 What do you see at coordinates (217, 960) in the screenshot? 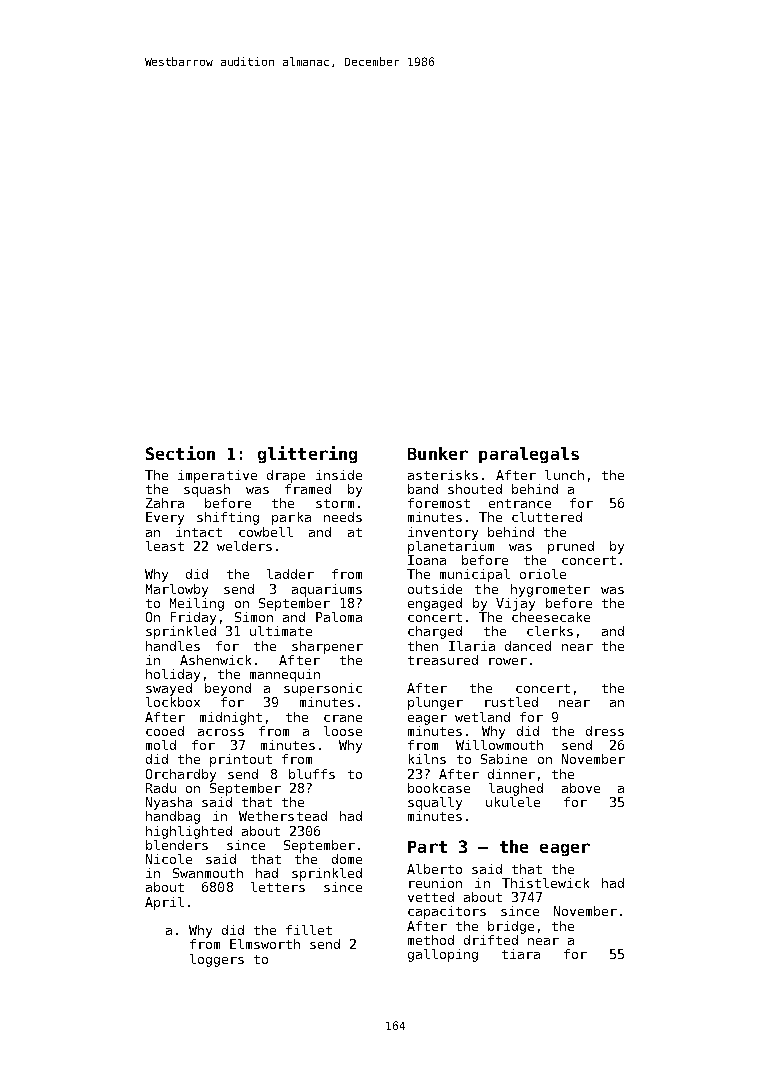
I see `loggers` at bounding box center [217, 960].
